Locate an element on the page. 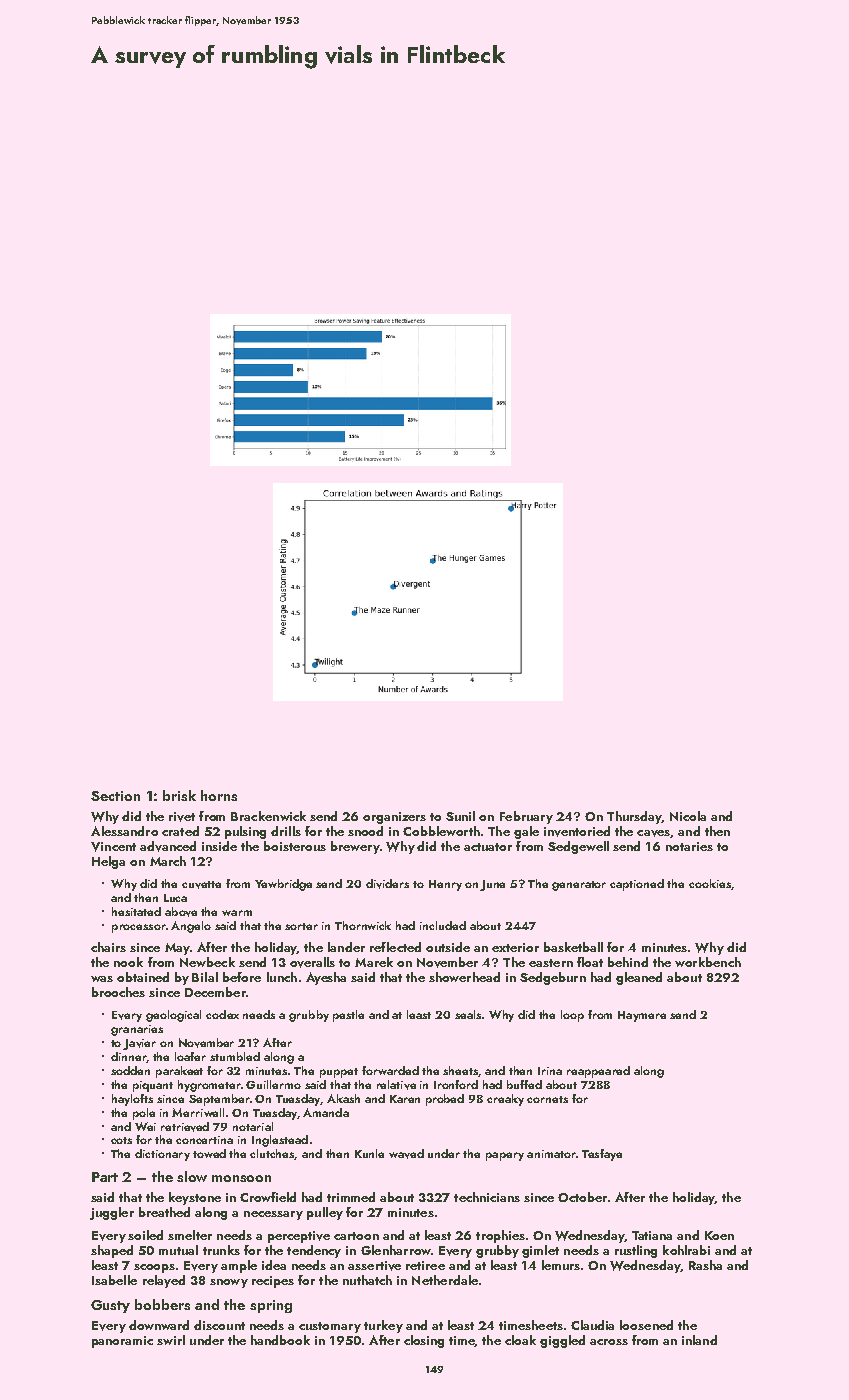 The height and width of the image is (1400, 849). reappeared is located at coordinates (598, 1072).
